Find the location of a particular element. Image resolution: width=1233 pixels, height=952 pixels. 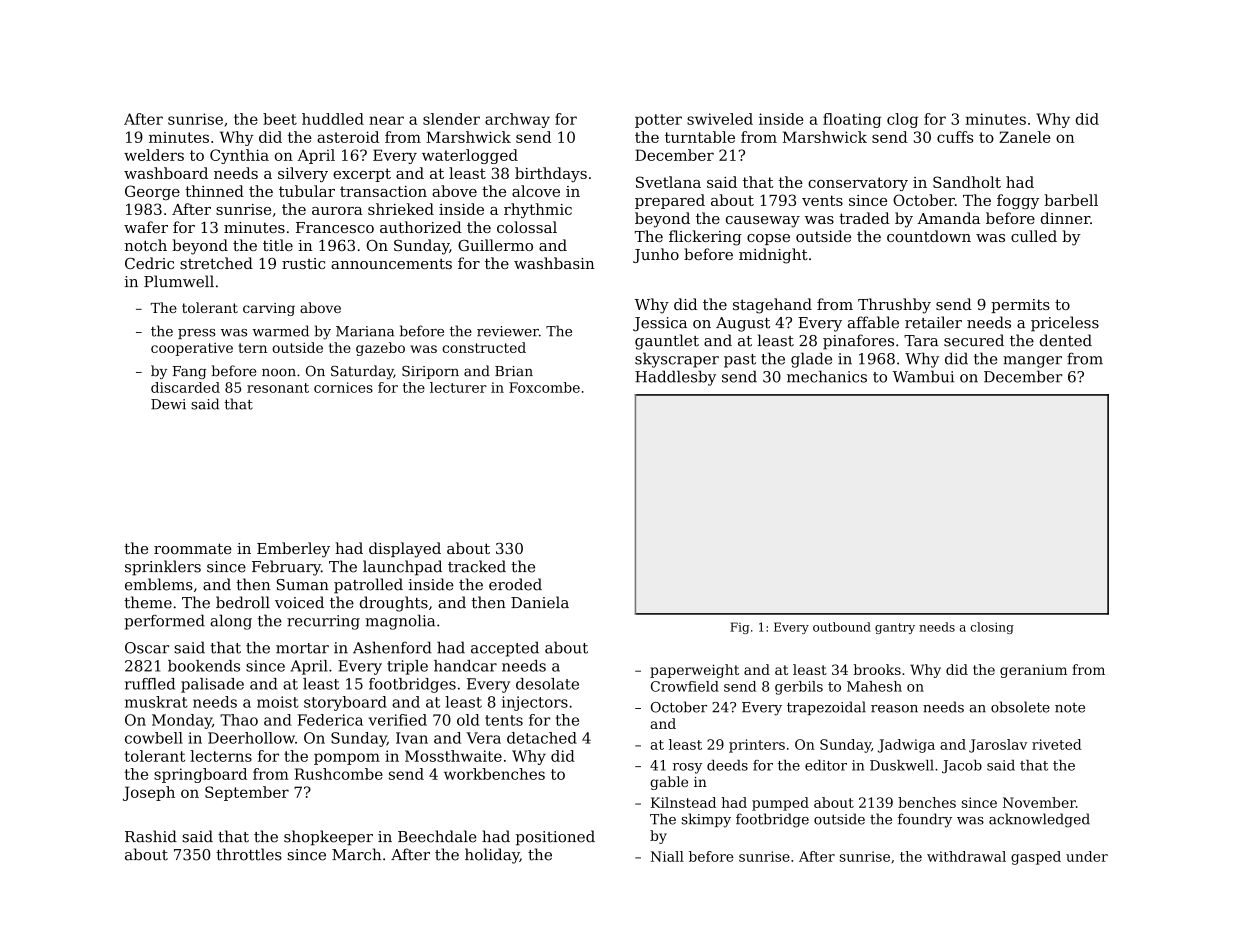

manger is located at coordinates (1032, 362).
